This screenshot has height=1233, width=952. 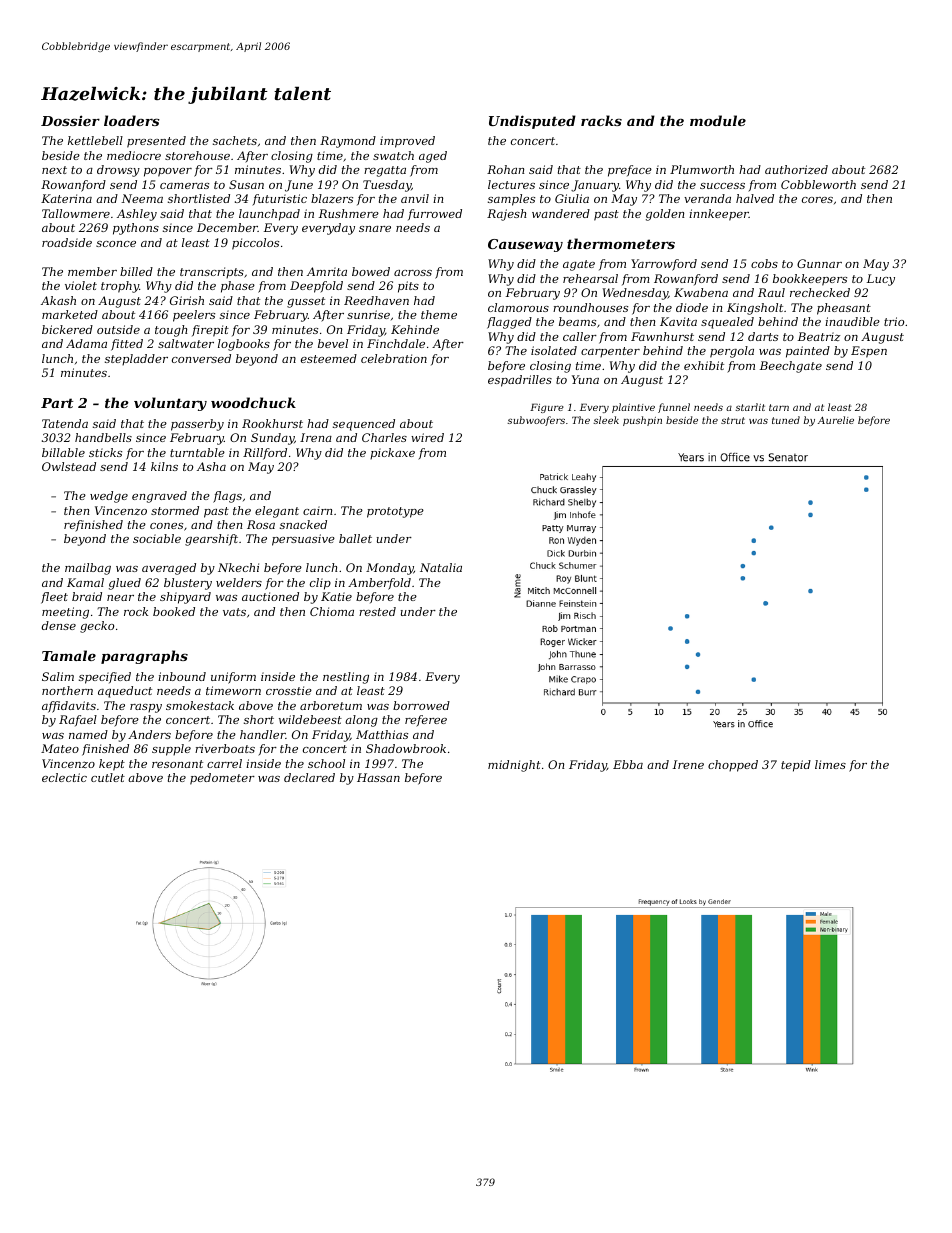 I want to click on braid, so click(x=87, y=596).
